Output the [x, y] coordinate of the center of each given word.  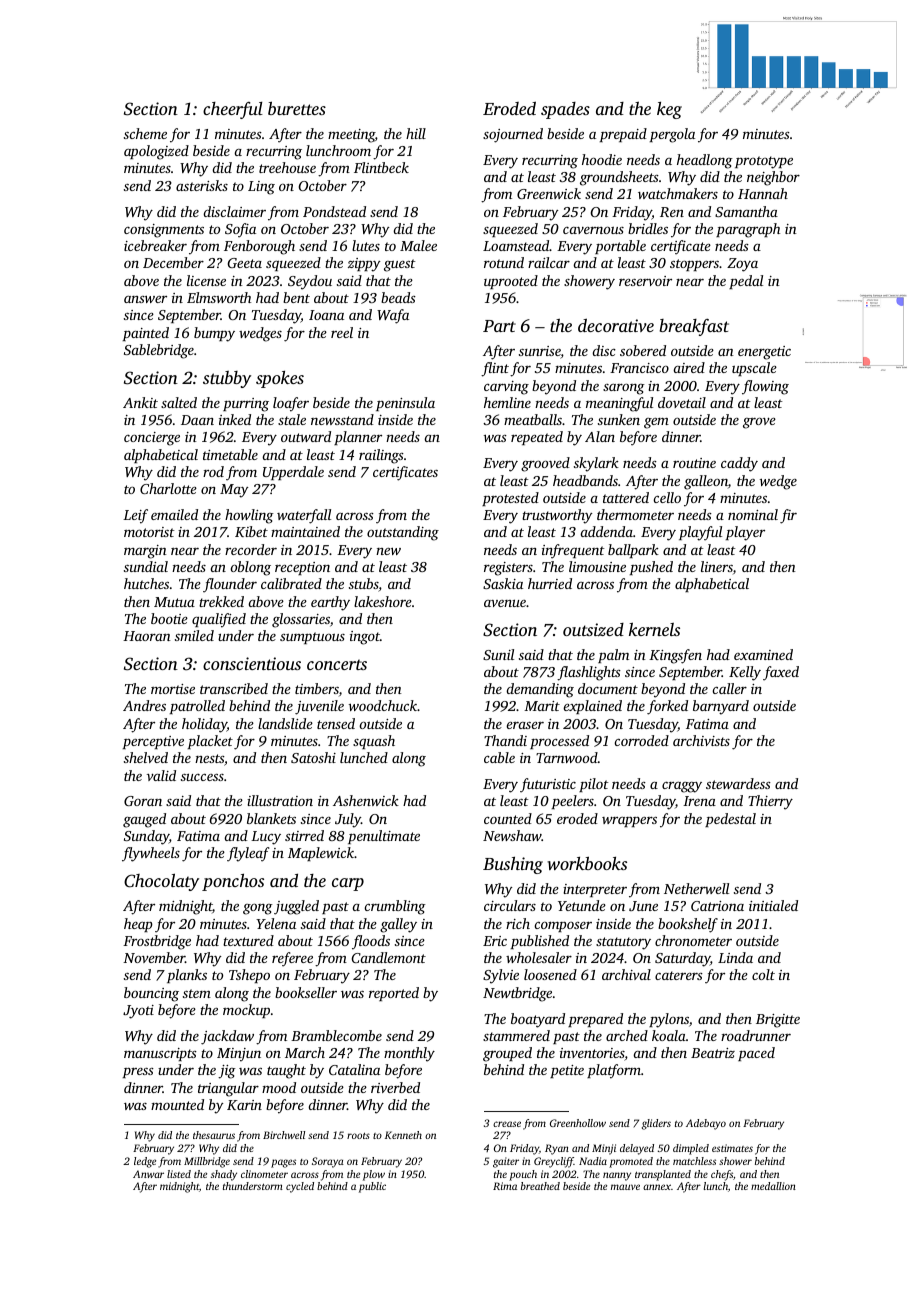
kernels [654, 629]
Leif [135, 516]
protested [510, 499]
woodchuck [383, 705]
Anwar [148, 1174]
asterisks [202, 185]
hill [416, 133]
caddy [739, 464]
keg [669, 110]
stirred [304, 835]
